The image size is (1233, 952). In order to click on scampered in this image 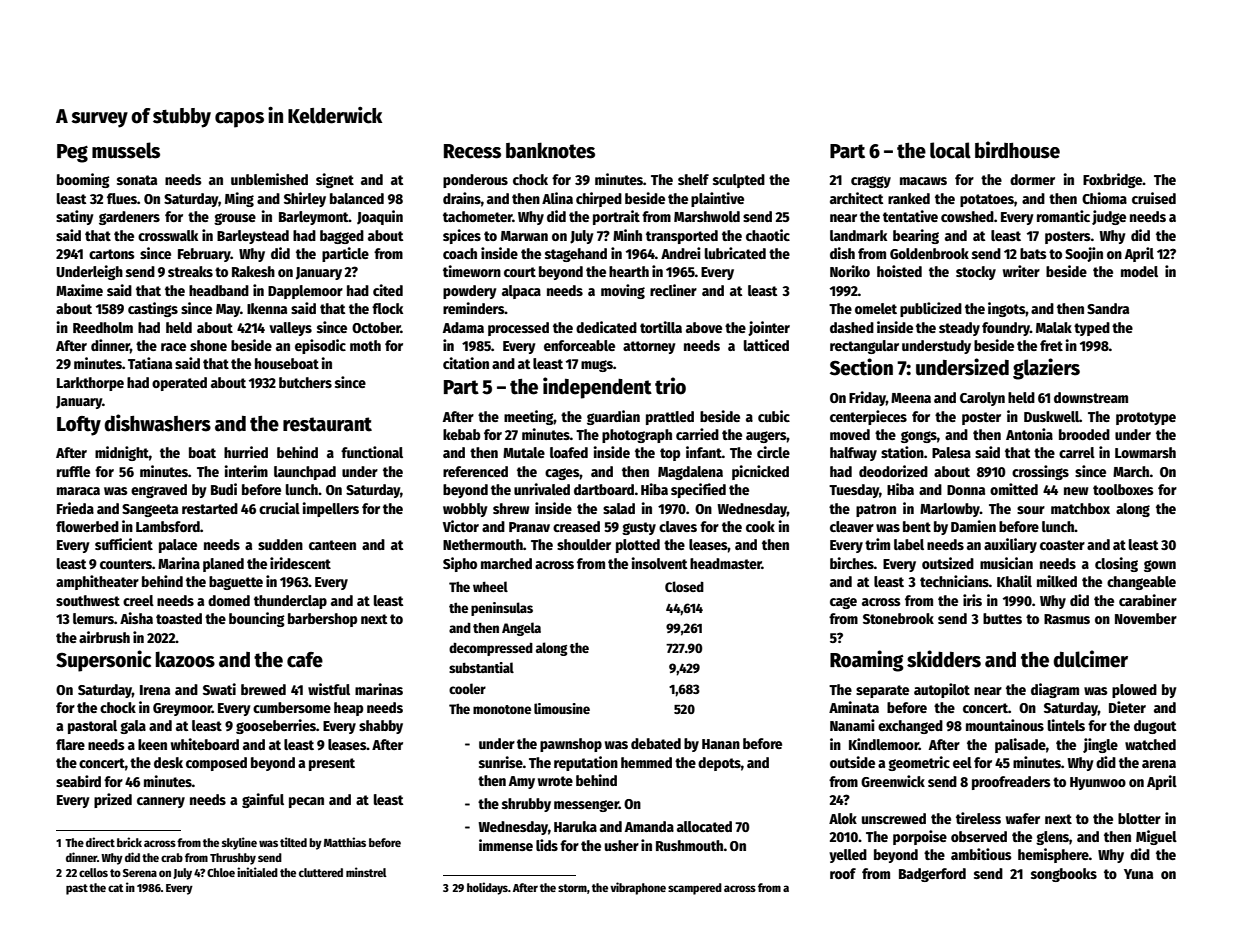, I will do `click(695, 889)`.
